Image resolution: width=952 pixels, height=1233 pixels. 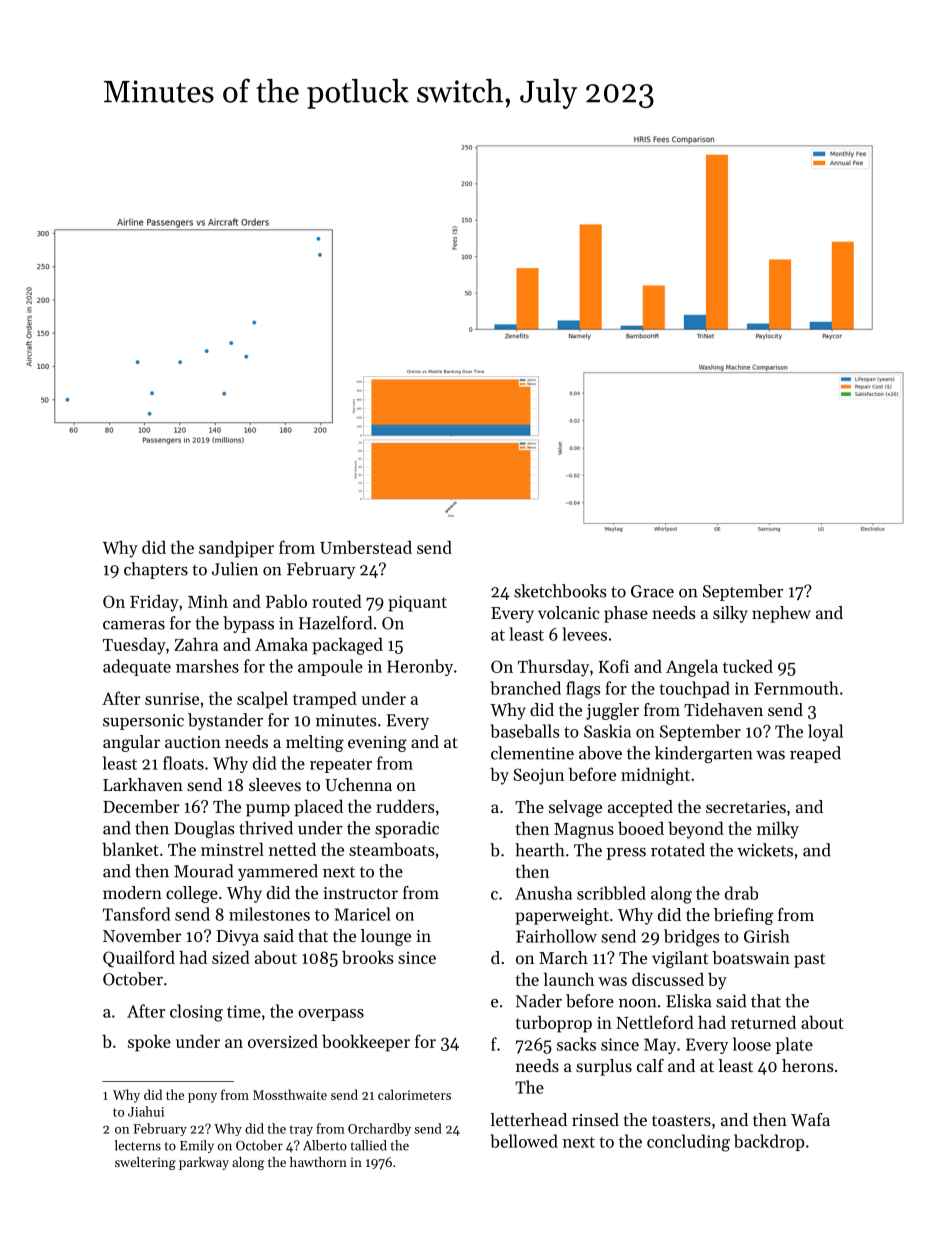 I want to click on angular, so click(x=131, y=743).
